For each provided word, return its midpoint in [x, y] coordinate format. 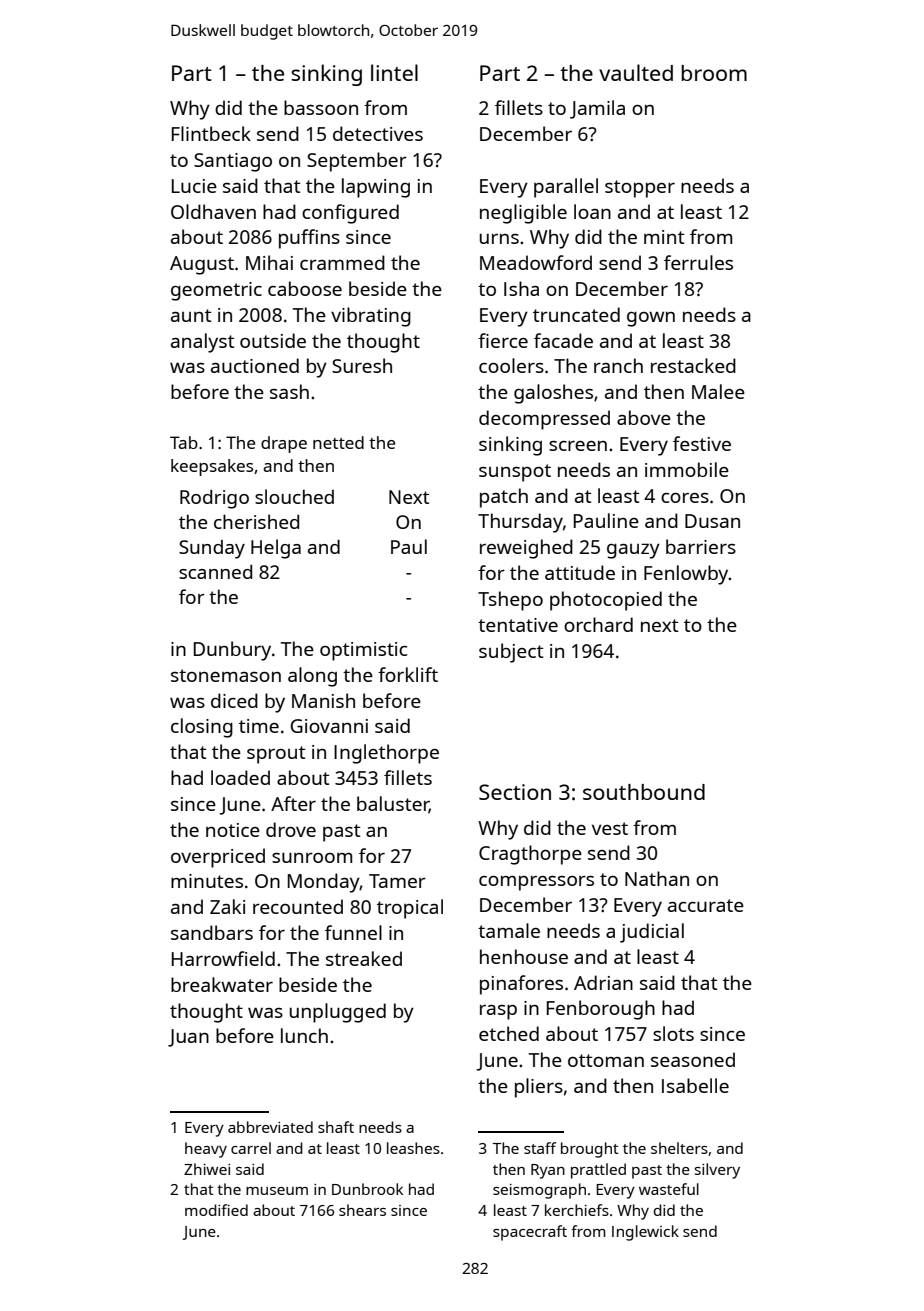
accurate [706, 905]
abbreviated [270, 1127]
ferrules [698, 262]
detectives [378, 133]
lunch [304, 1035]
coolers [511, 365]
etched [509, 1033]
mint [664, 237]
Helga [276, 549]
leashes [413, 1148]
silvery [717, 1171]
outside [273, 340]
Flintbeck [211, 133]
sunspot [515, 473]
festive [702, 443]
